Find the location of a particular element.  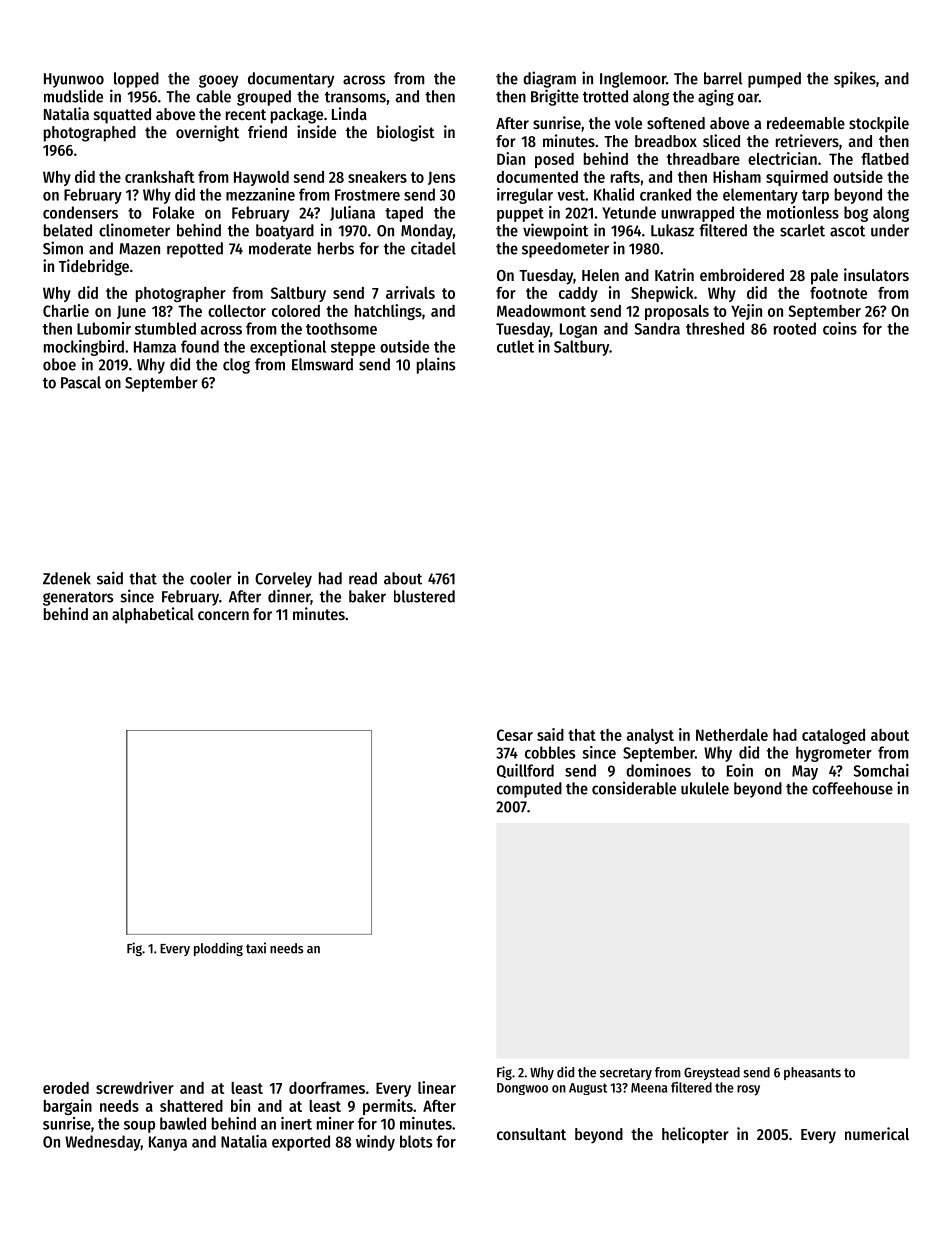

Zdenek is located at coordinates (67, 578).
